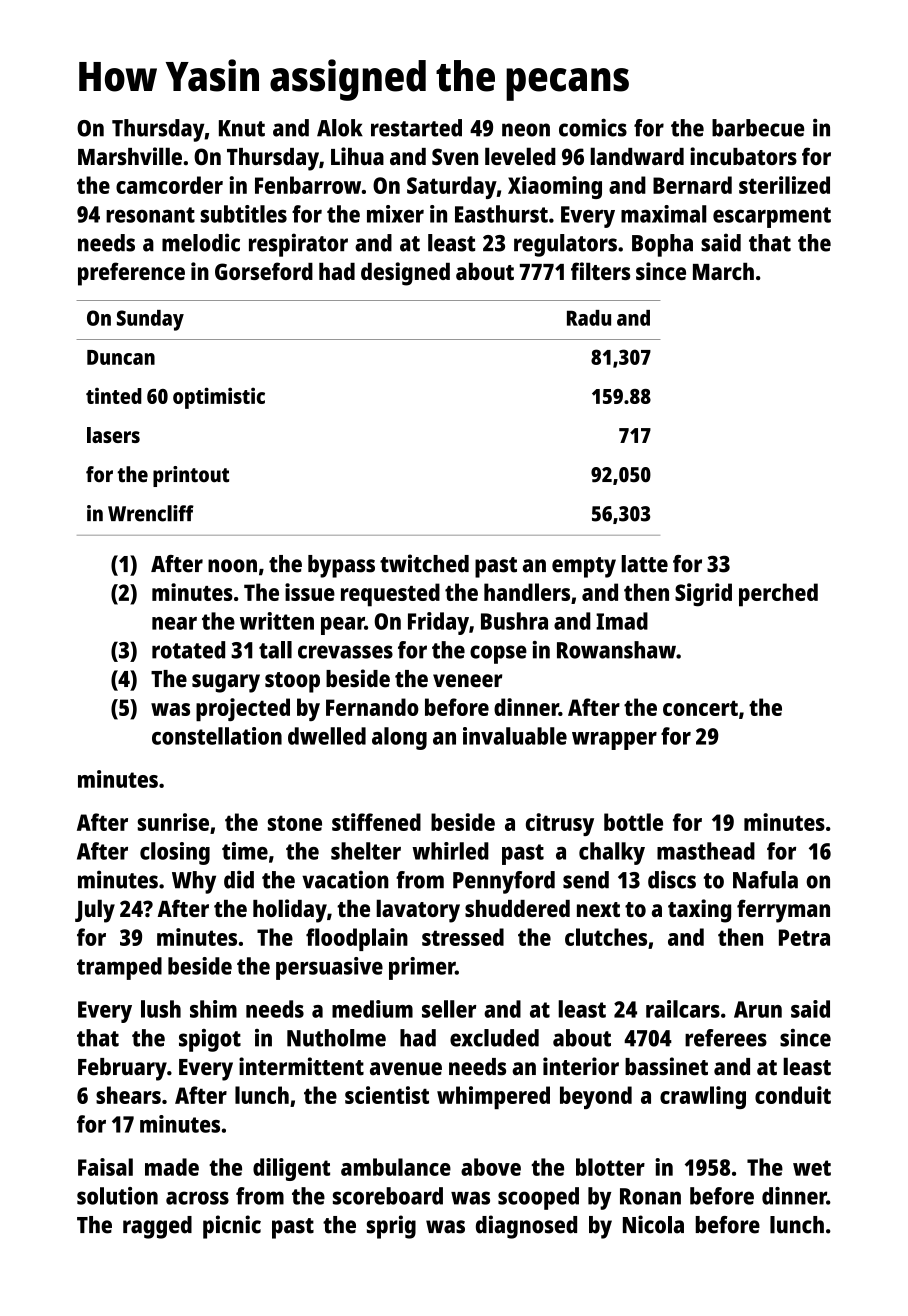 This screenshot has width=908, height=1316. I want to click on primer, so click(422, 968).
